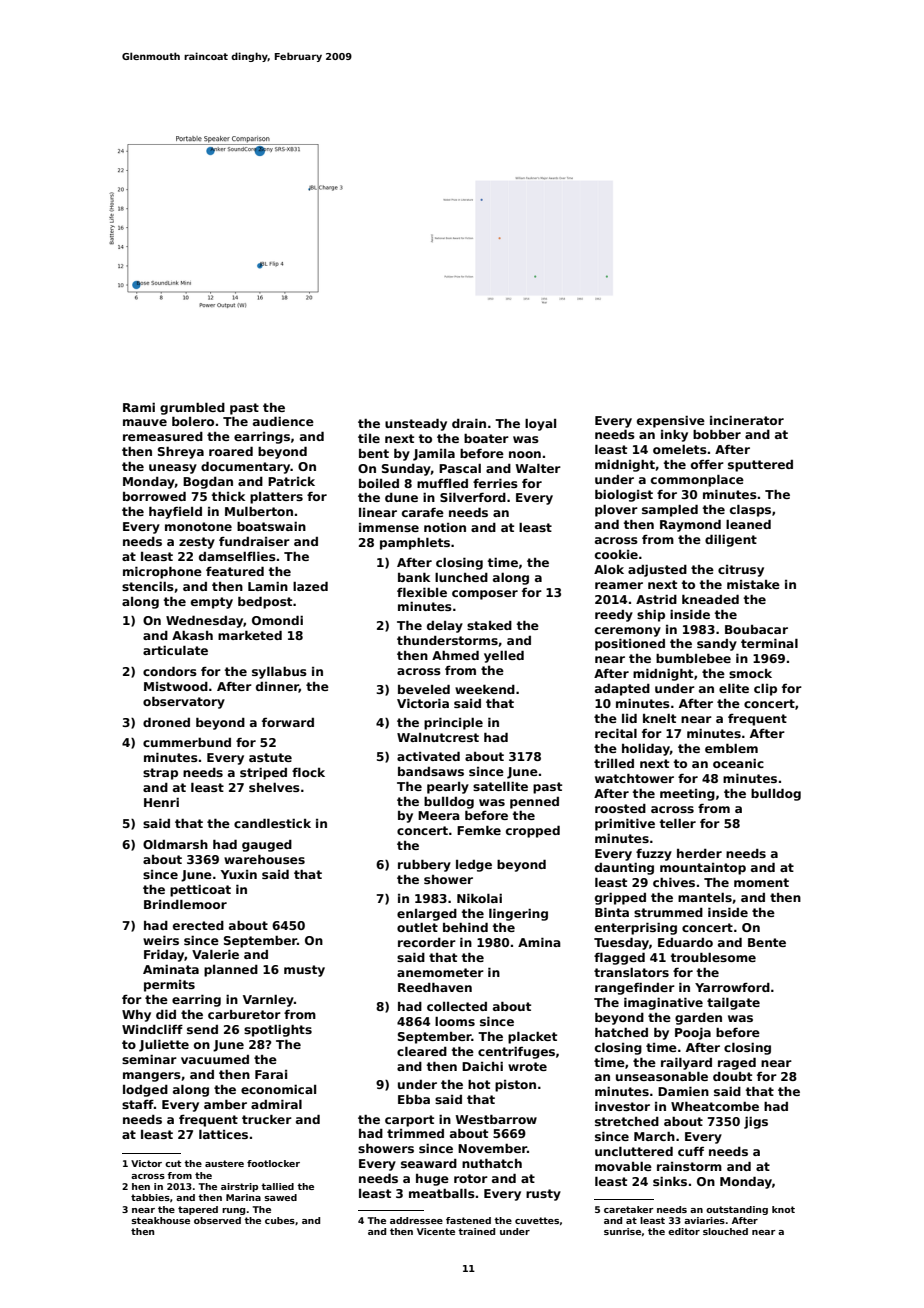 This screenshot has height=1308, width=924. What do you see at coordinates (756, 1123) in the screenshot?
I see `jigs` at bounding box center [756, 1123].
